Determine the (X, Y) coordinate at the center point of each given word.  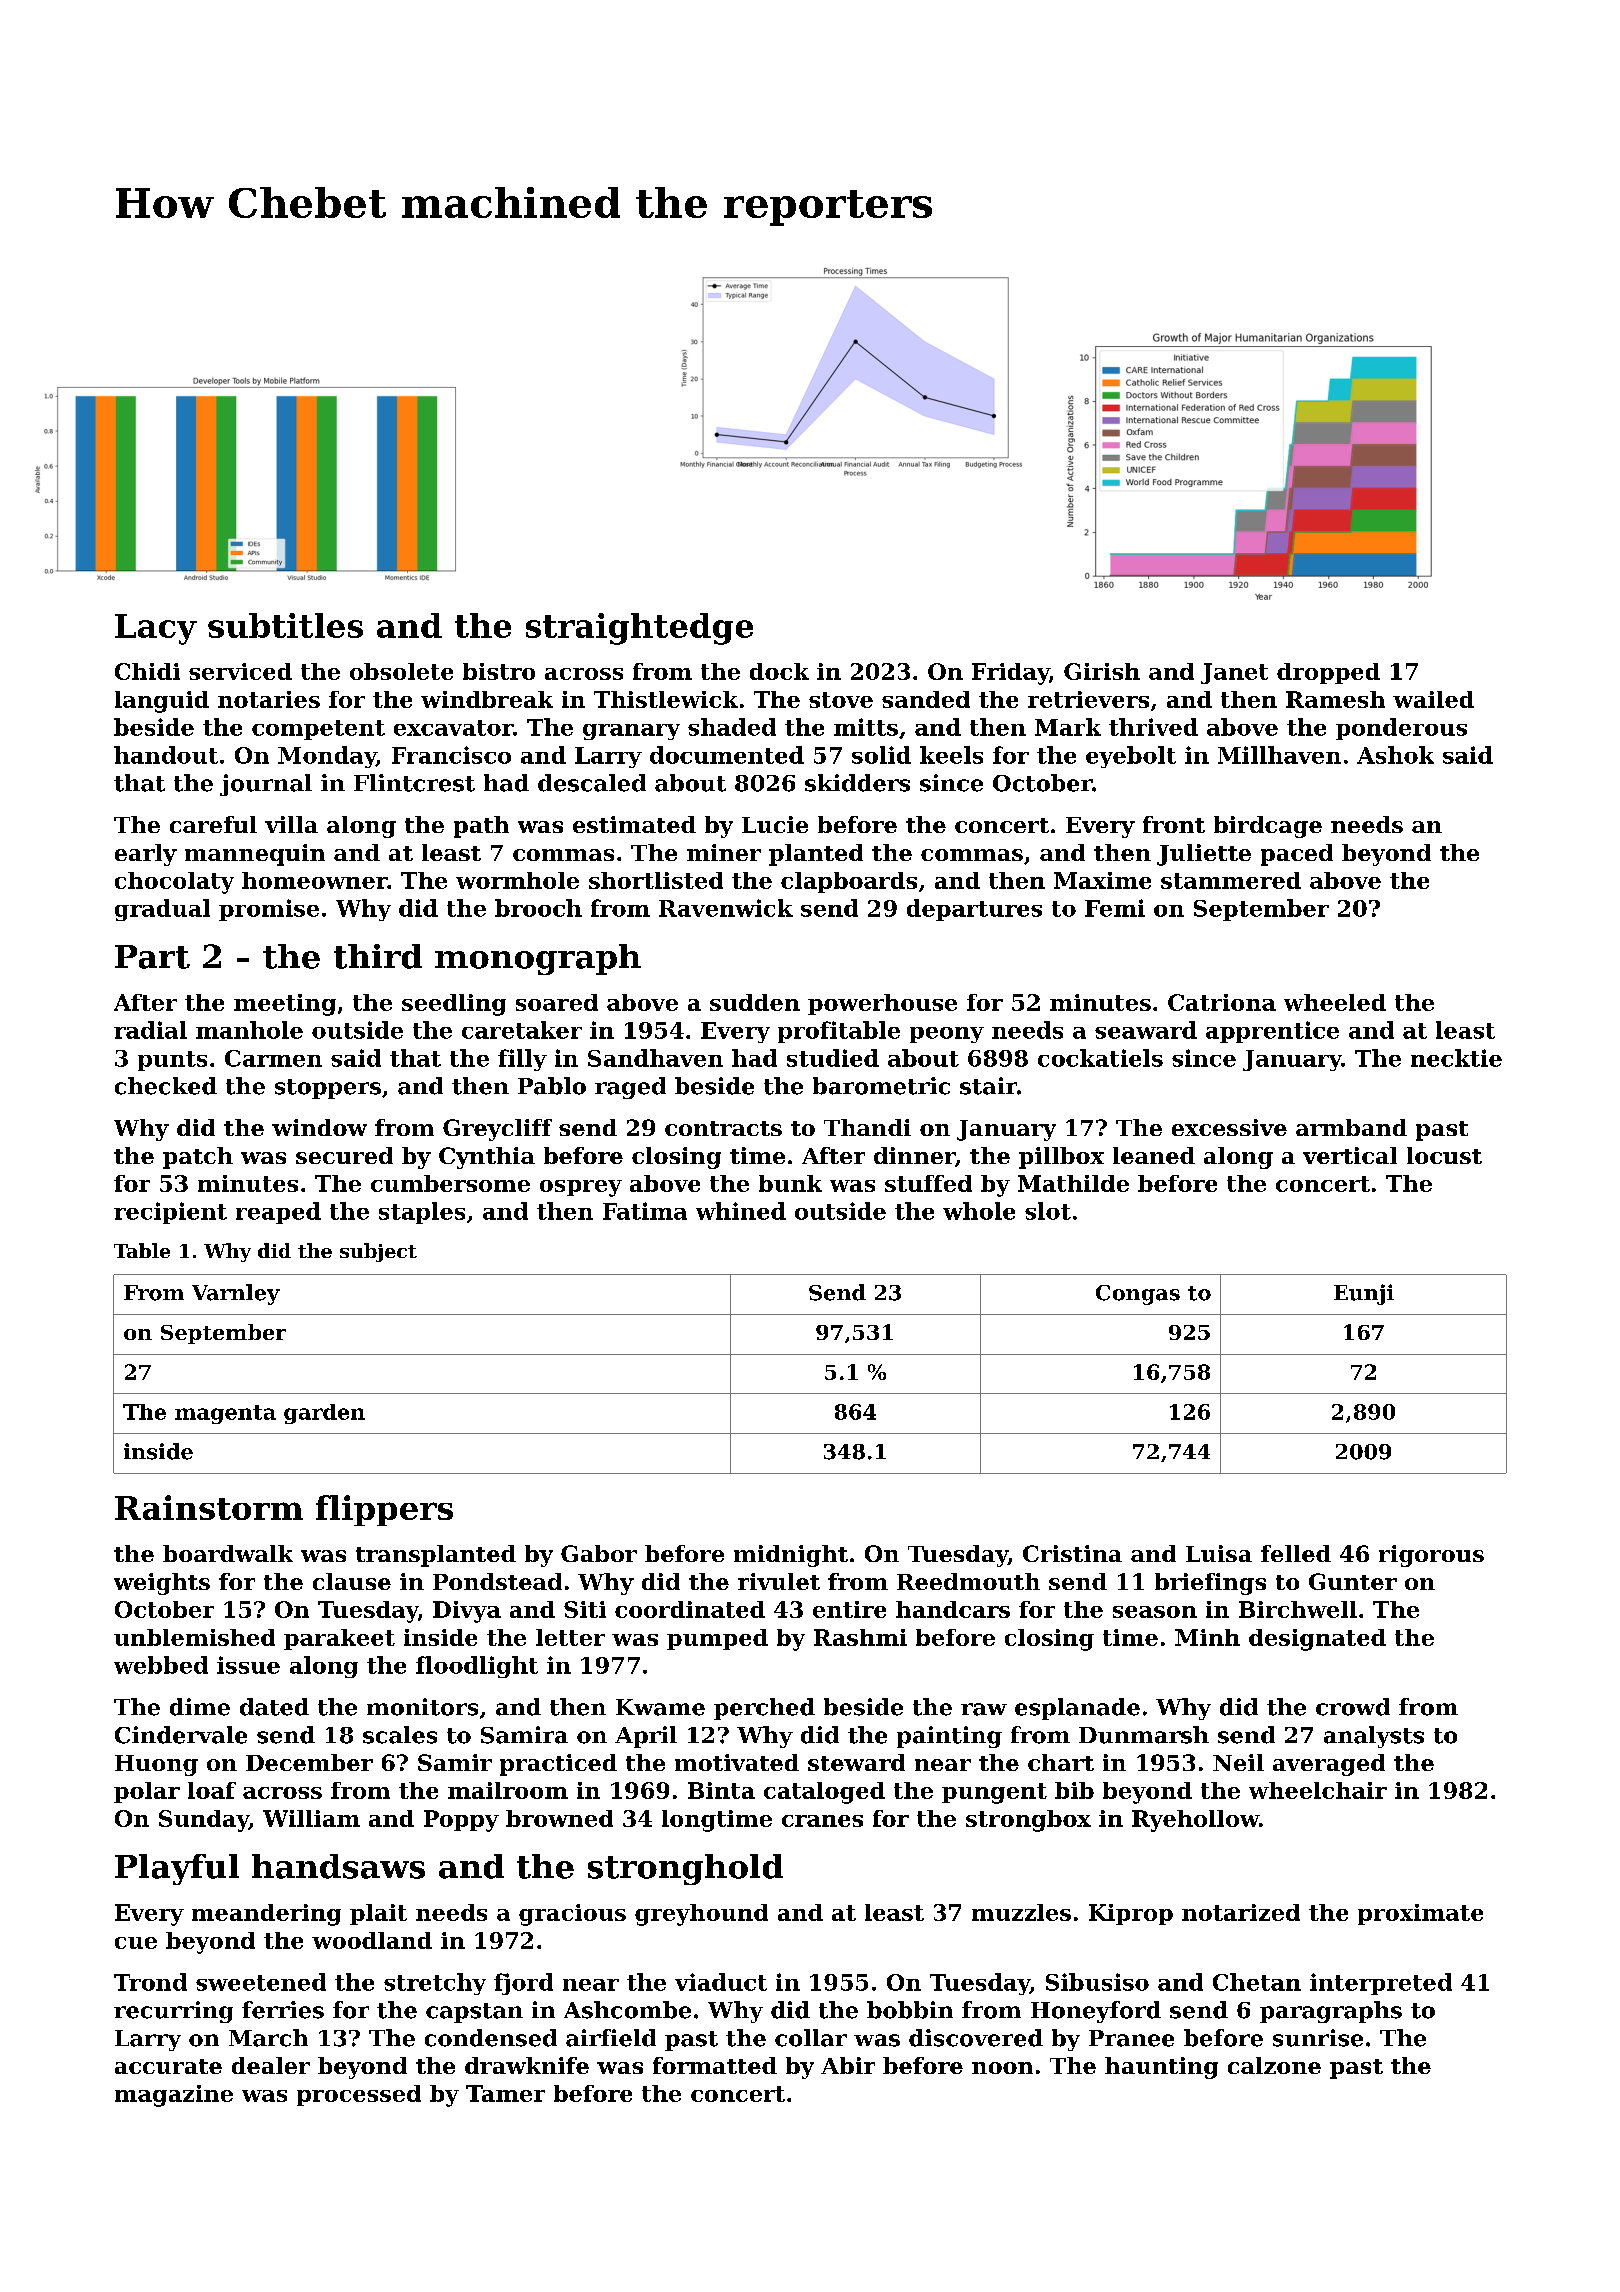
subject (378, 1252)
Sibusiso (1097, 1982)
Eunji (1364, 1294)
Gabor (599, 1553)
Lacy (156, 629)
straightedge (639, 629)
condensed (491, 2038)
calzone (1274, 2065)
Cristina (1072, 1553)
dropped (1328, 673)
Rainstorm (209, 1507)
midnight (791, 1556)
